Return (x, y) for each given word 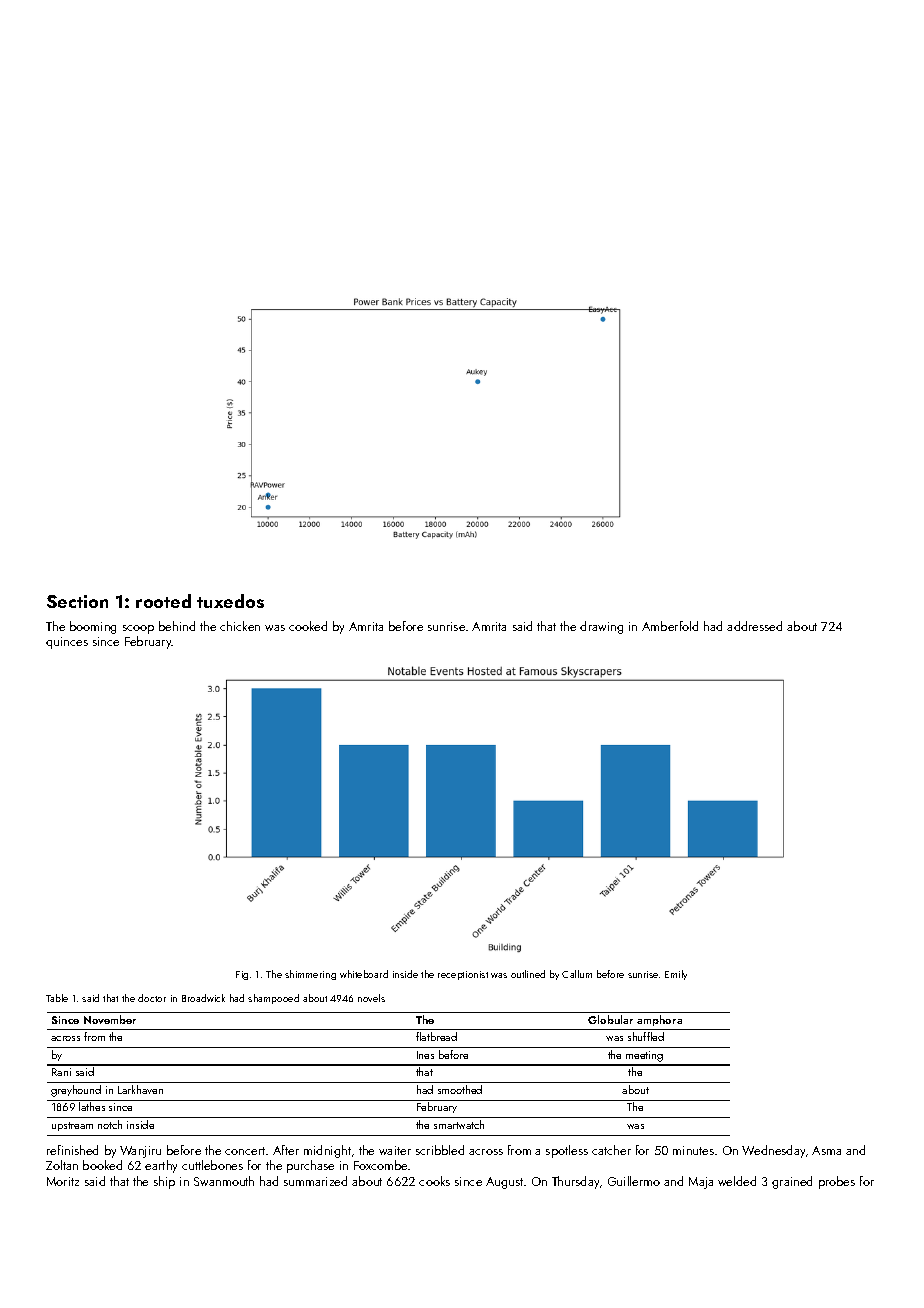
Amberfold (670, 626)
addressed (754, 626)
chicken (240, 626)
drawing (601, 627)
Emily (676, 975)
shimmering (310, 975)
